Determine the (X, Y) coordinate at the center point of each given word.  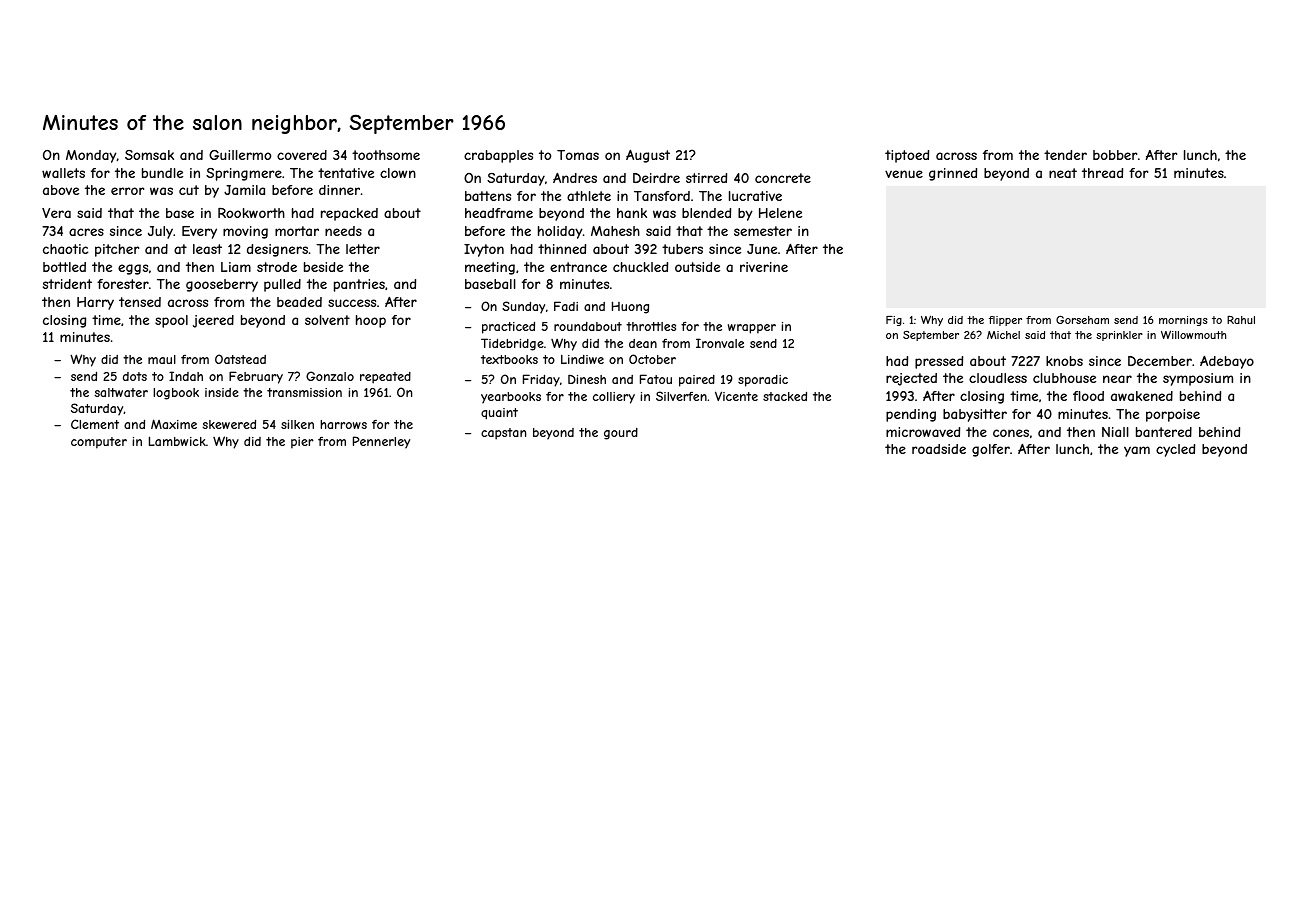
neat (1063, 173)
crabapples (498, 156)
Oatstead (240, 359)
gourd (621, 434)
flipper (1005, 321)
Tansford (662, 196)
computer (99, 443)
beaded (299, 302)
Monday (91, 156)
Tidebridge (512, 344)
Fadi (566, 306)
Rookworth (251, 213)
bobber (1115, 155)
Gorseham (1082, 319)
